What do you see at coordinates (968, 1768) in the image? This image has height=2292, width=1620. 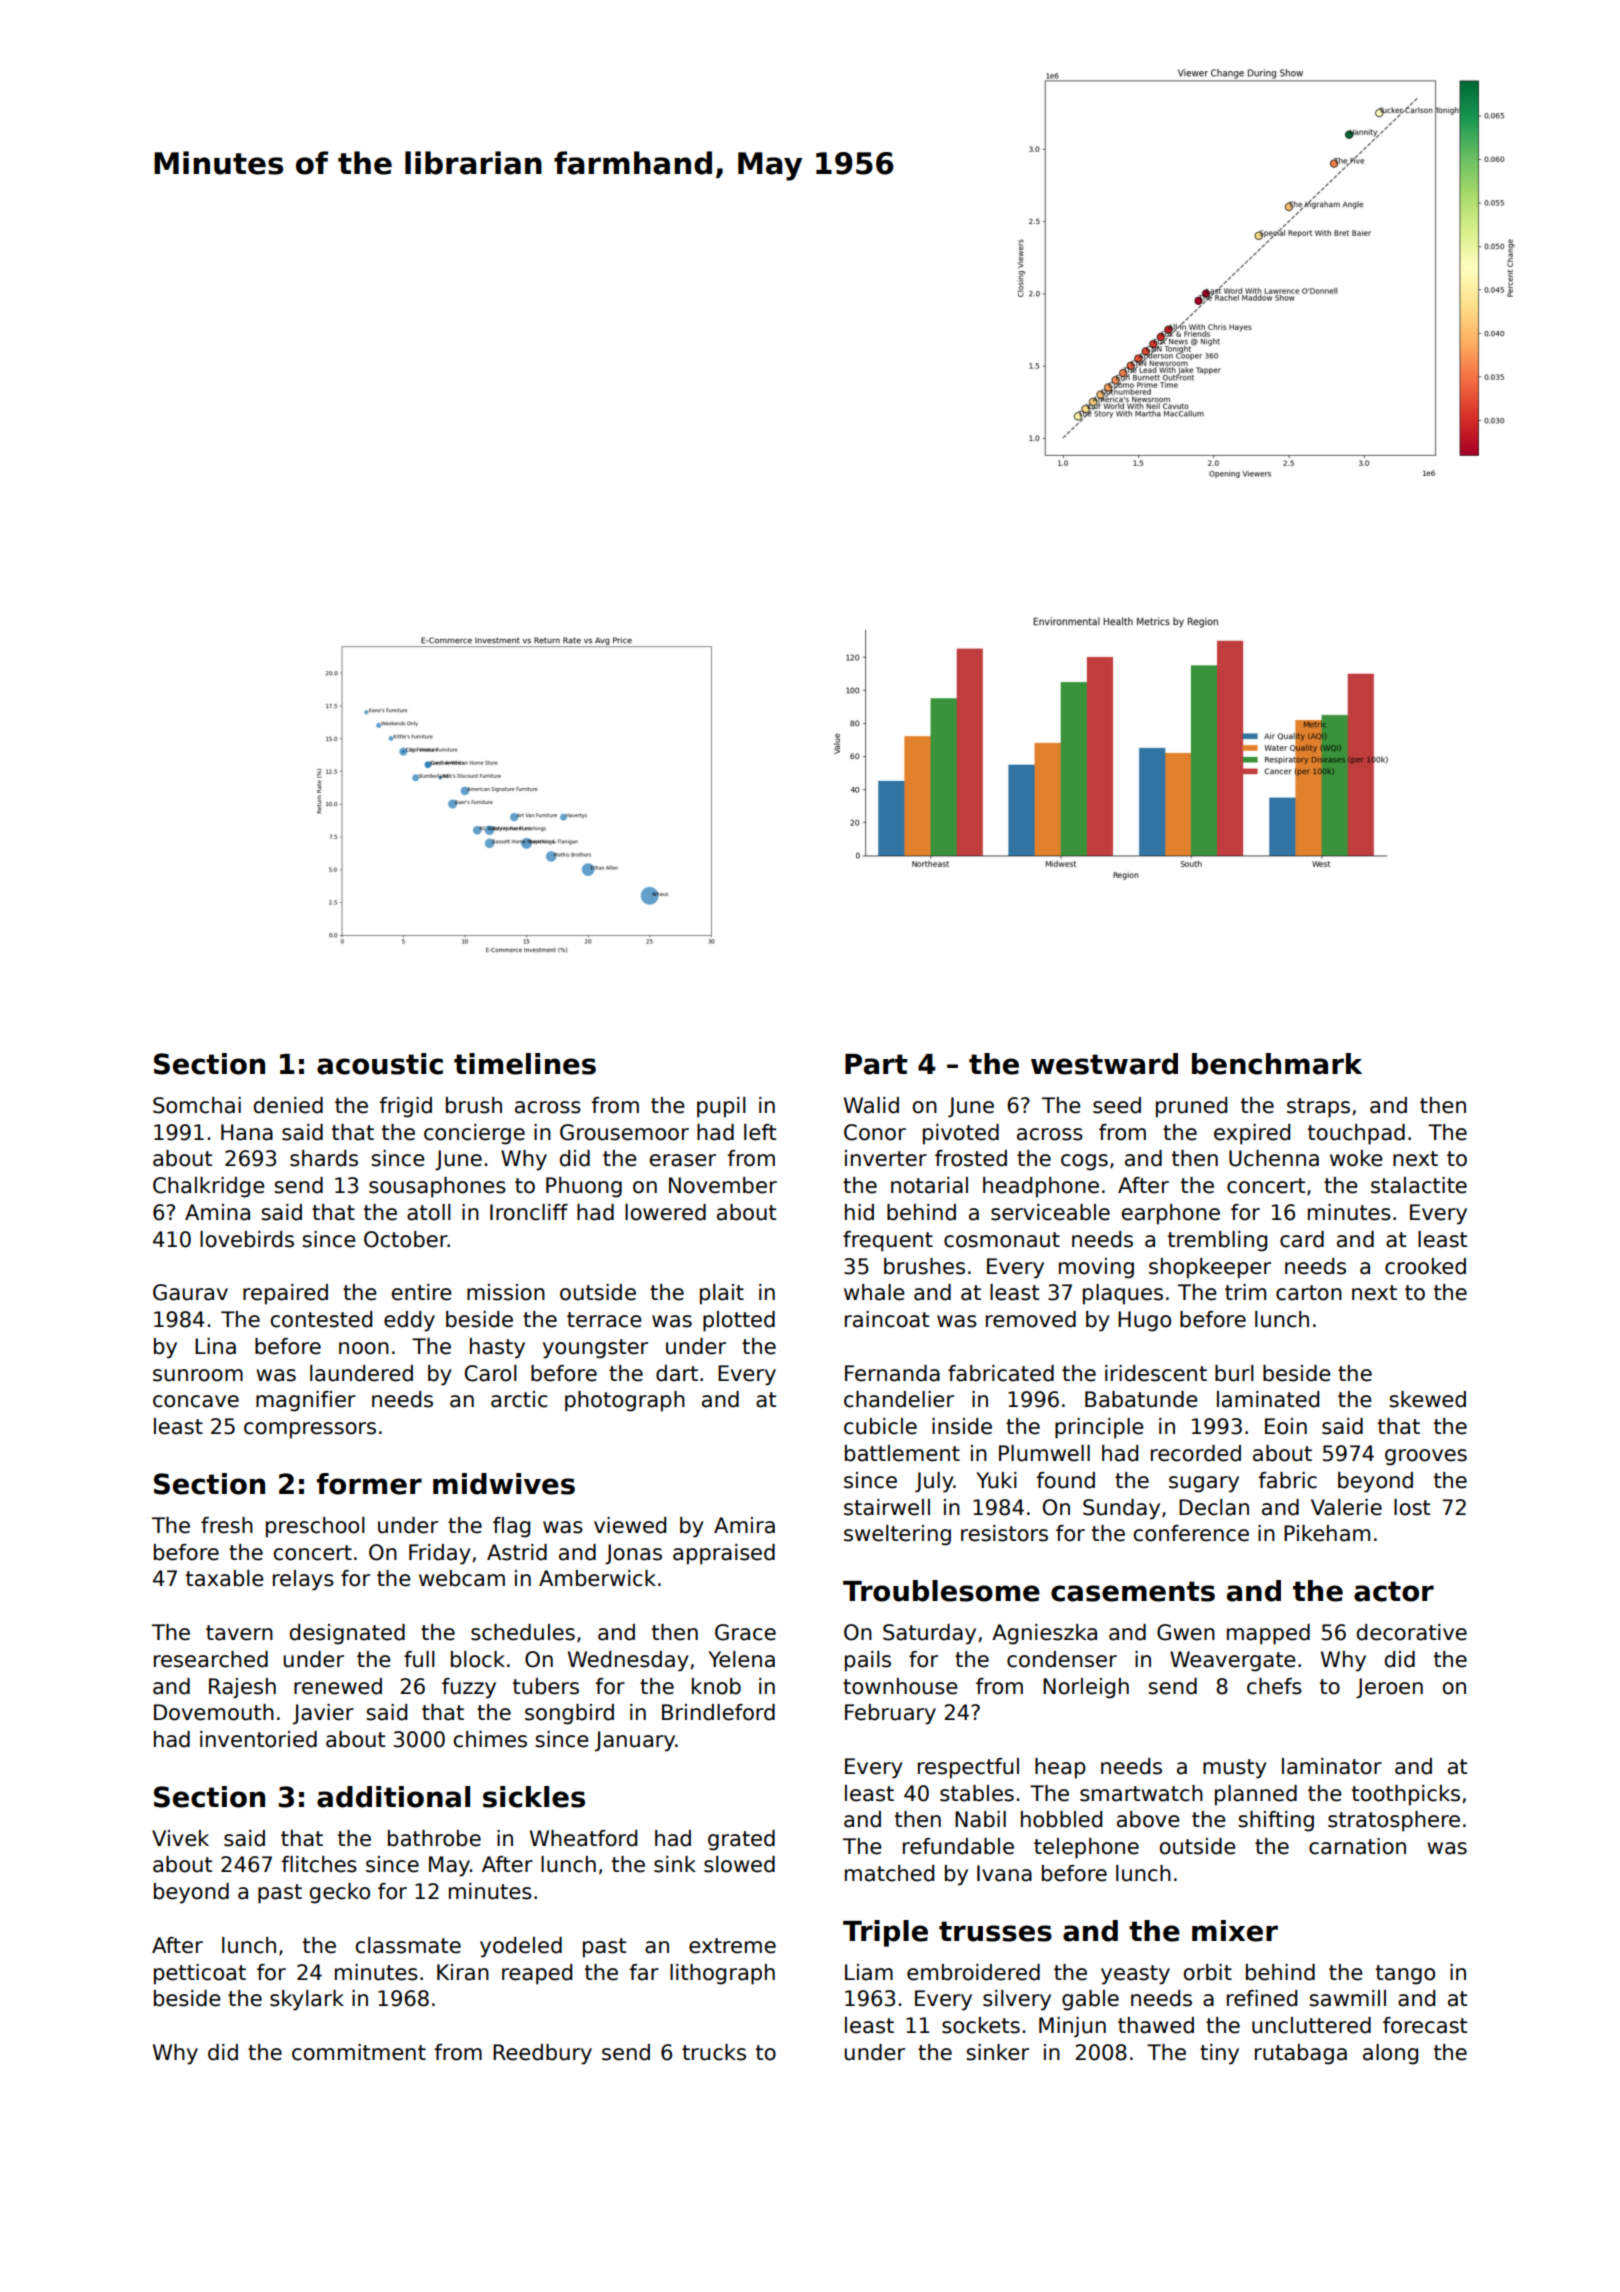 I see `respectful` at bounding box center [968, 1768].
